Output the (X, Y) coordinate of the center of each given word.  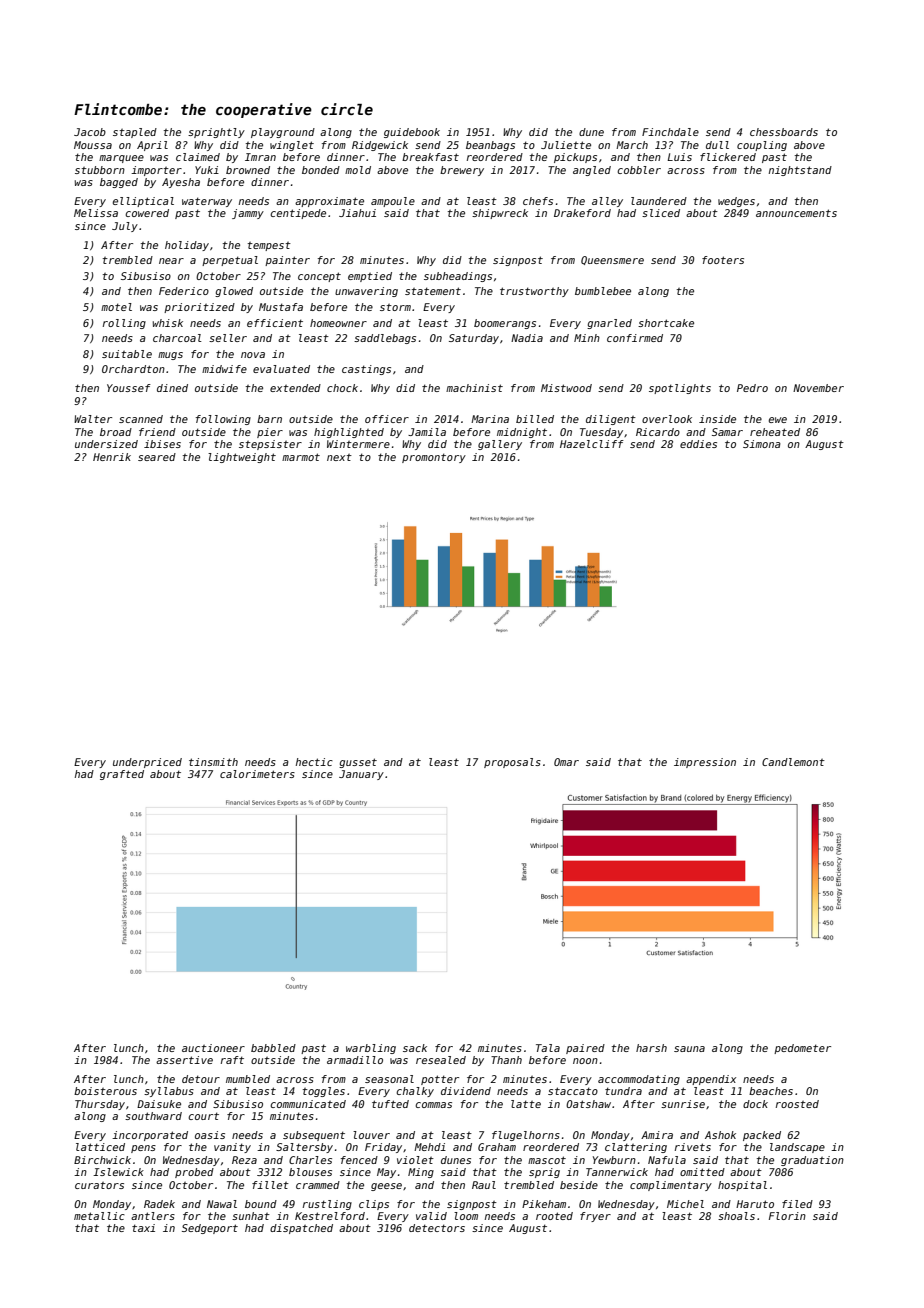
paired (585, 1049)
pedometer (802, 1049)
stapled (135, 133)
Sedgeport (210, 1229)
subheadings (458, 277)
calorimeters (257, 774)
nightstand (800, 171)
